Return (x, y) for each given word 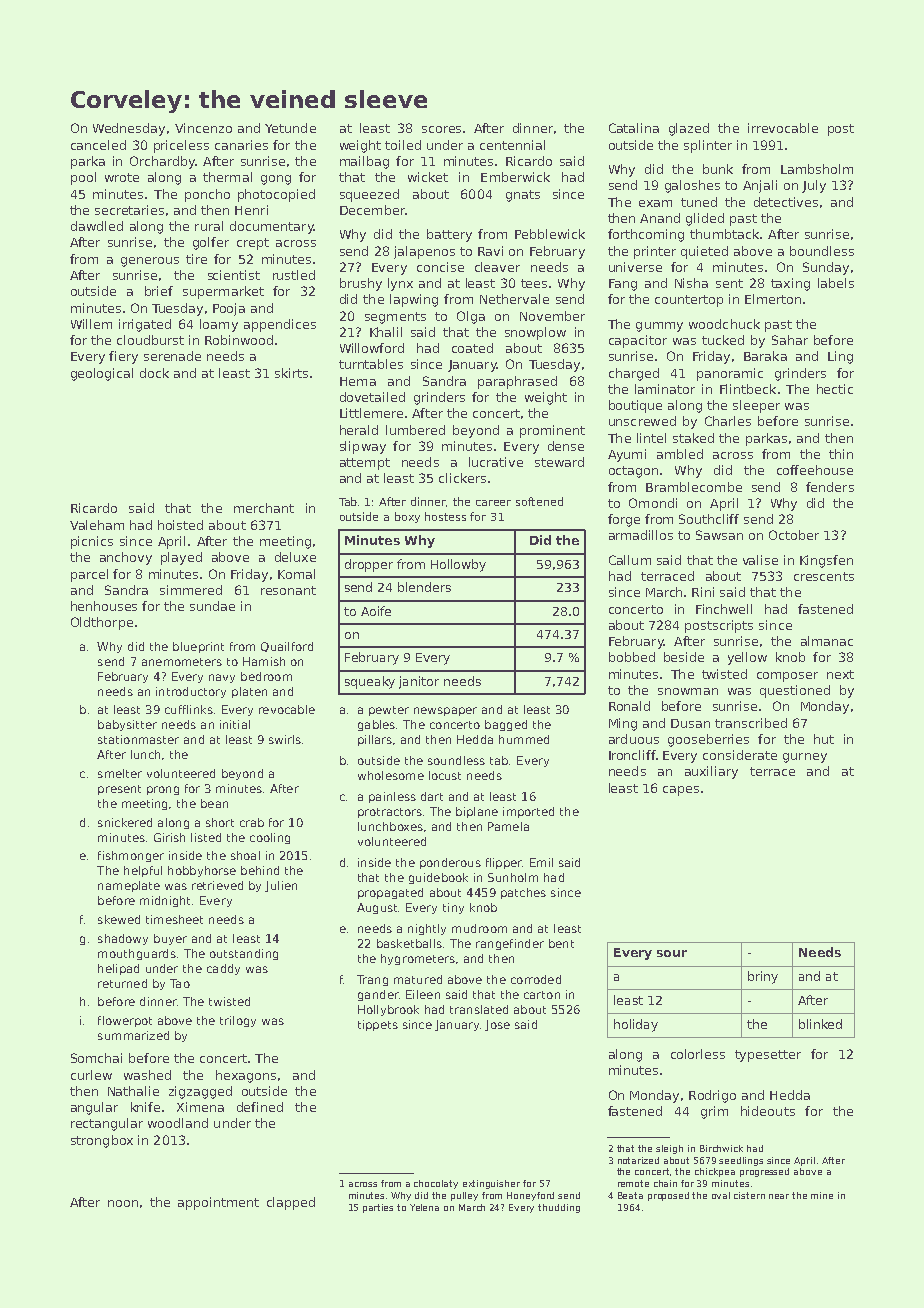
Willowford (372, 348)
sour (672, 953)
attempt (365, 464)
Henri (251, 210)
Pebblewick (550, 234)
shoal (245, 855)
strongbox (102, 1141)
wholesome (391, 775)
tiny (453, 908)
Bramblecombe (694, 487)
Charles (728, 421)
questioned (795, 691)
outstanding (244, 954)
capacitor (638, 341)
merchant (264, 508)
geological (102, 374)
